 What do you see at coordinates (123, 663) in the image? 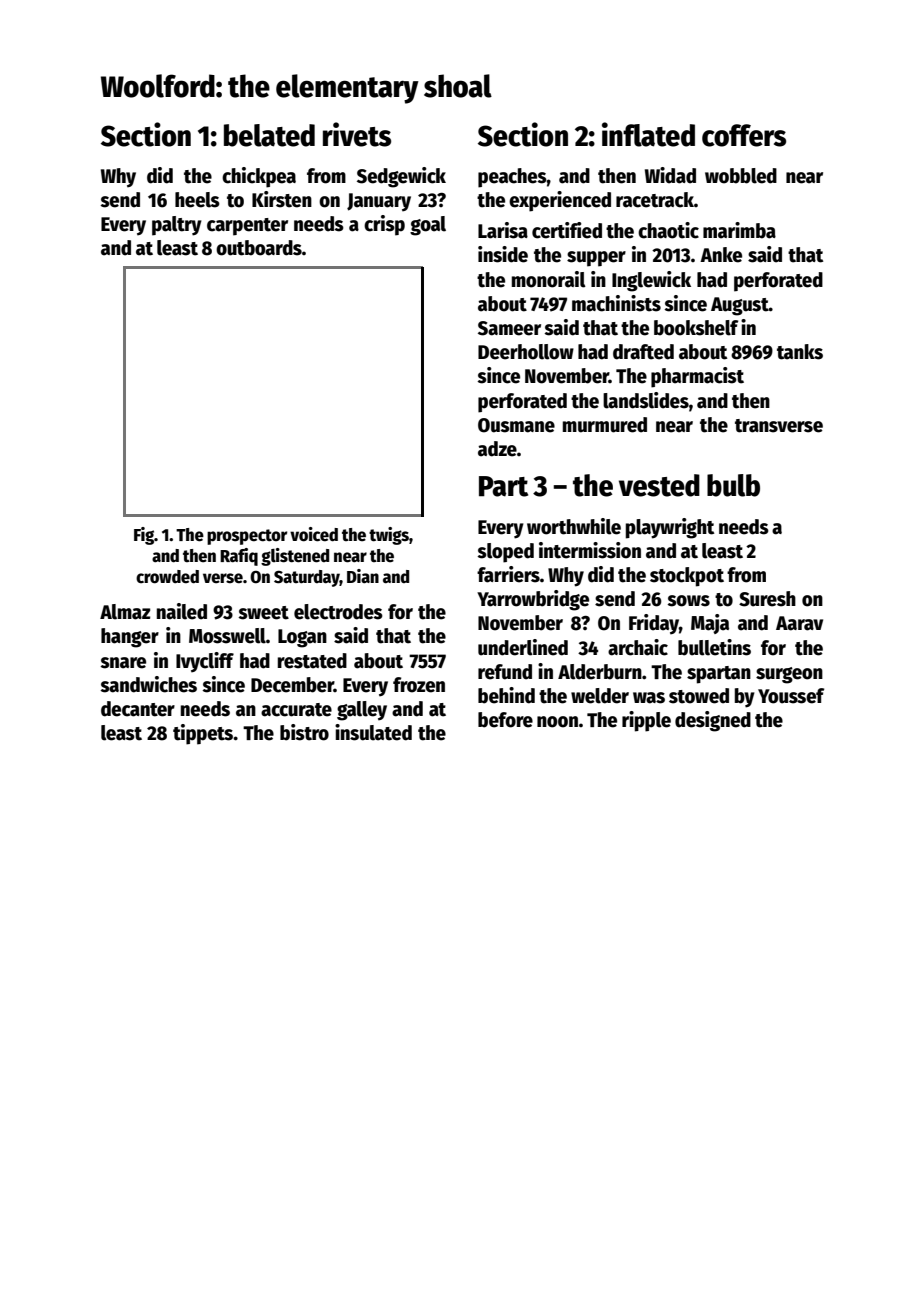
I see `snare` at bounding box center [123, 663].
